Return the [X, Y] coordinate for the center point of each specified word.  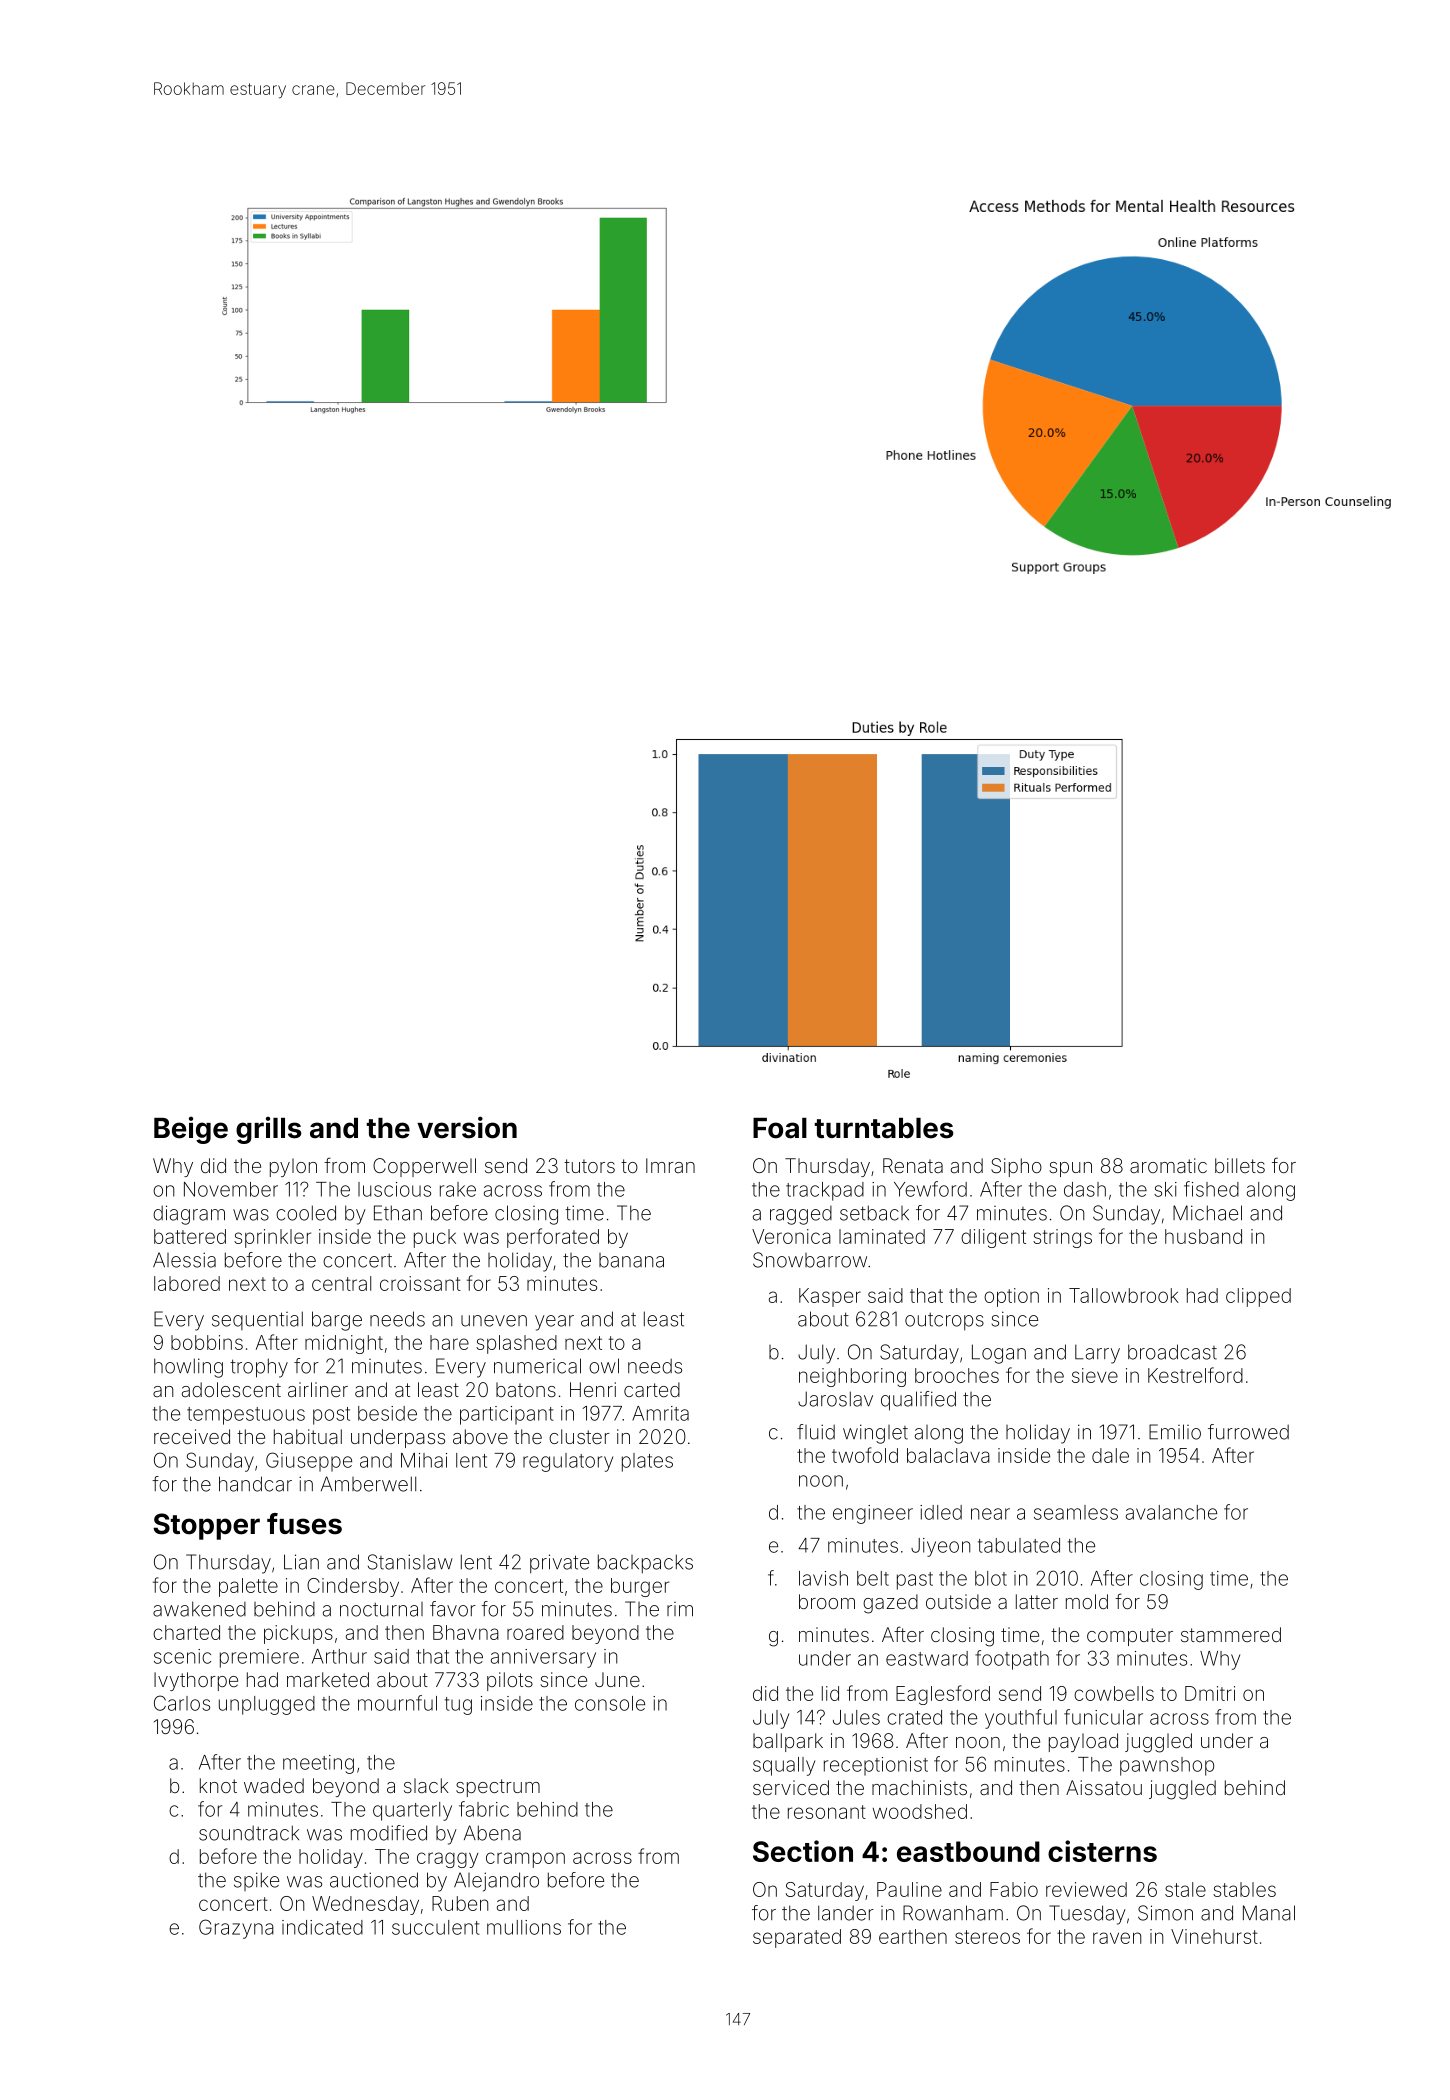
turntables [884, 1128]
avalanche [1171, 1512]
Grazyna [236, 1929]
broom [827, 1601]
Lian [301, 1562]
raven [1117, 1938]
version [467, 1127]
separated [797, 1938]
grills [269, 1130]
